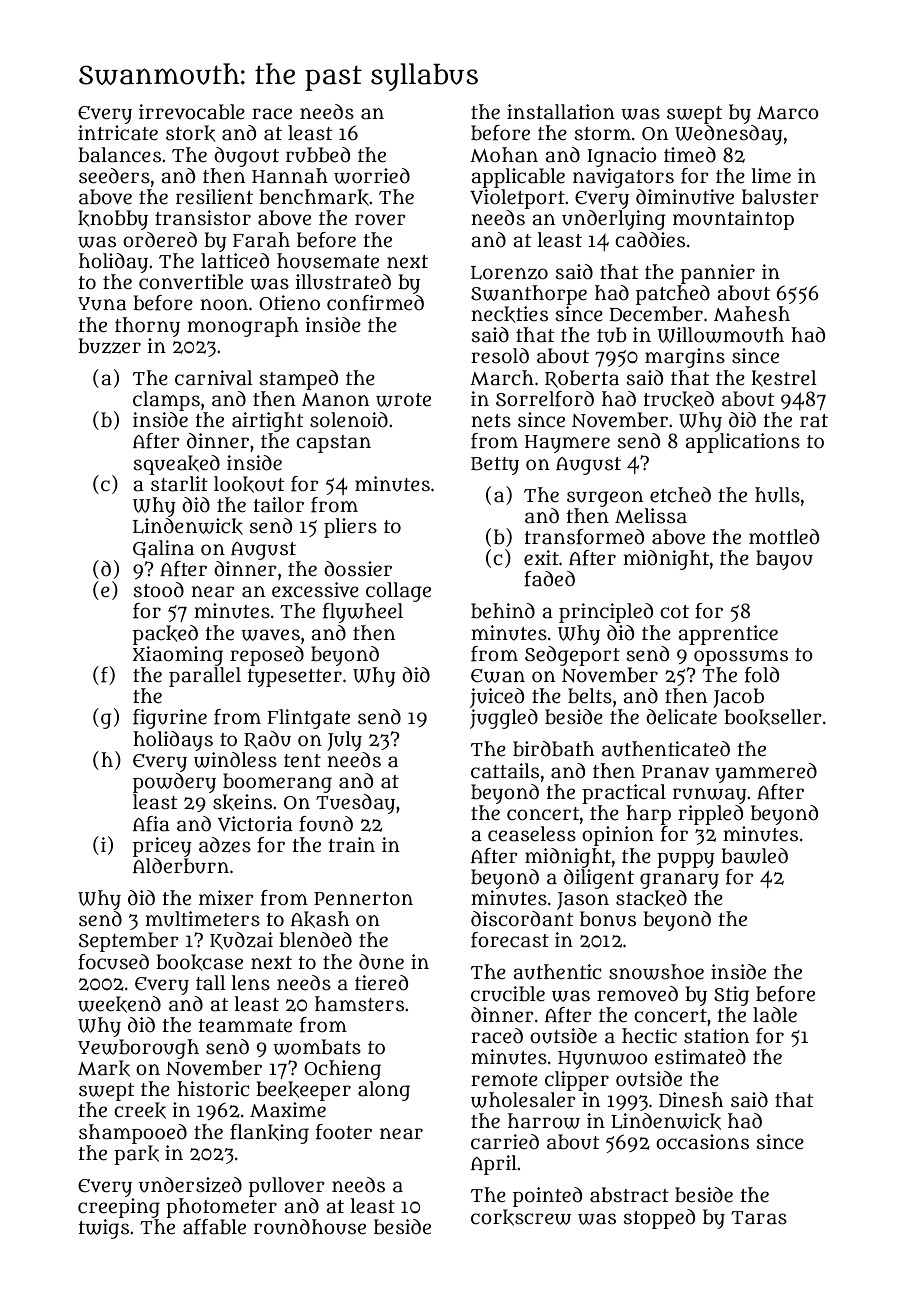  Describe the element at coordinates (777, 495) in the screenshot. I see `hulls` at that location.
